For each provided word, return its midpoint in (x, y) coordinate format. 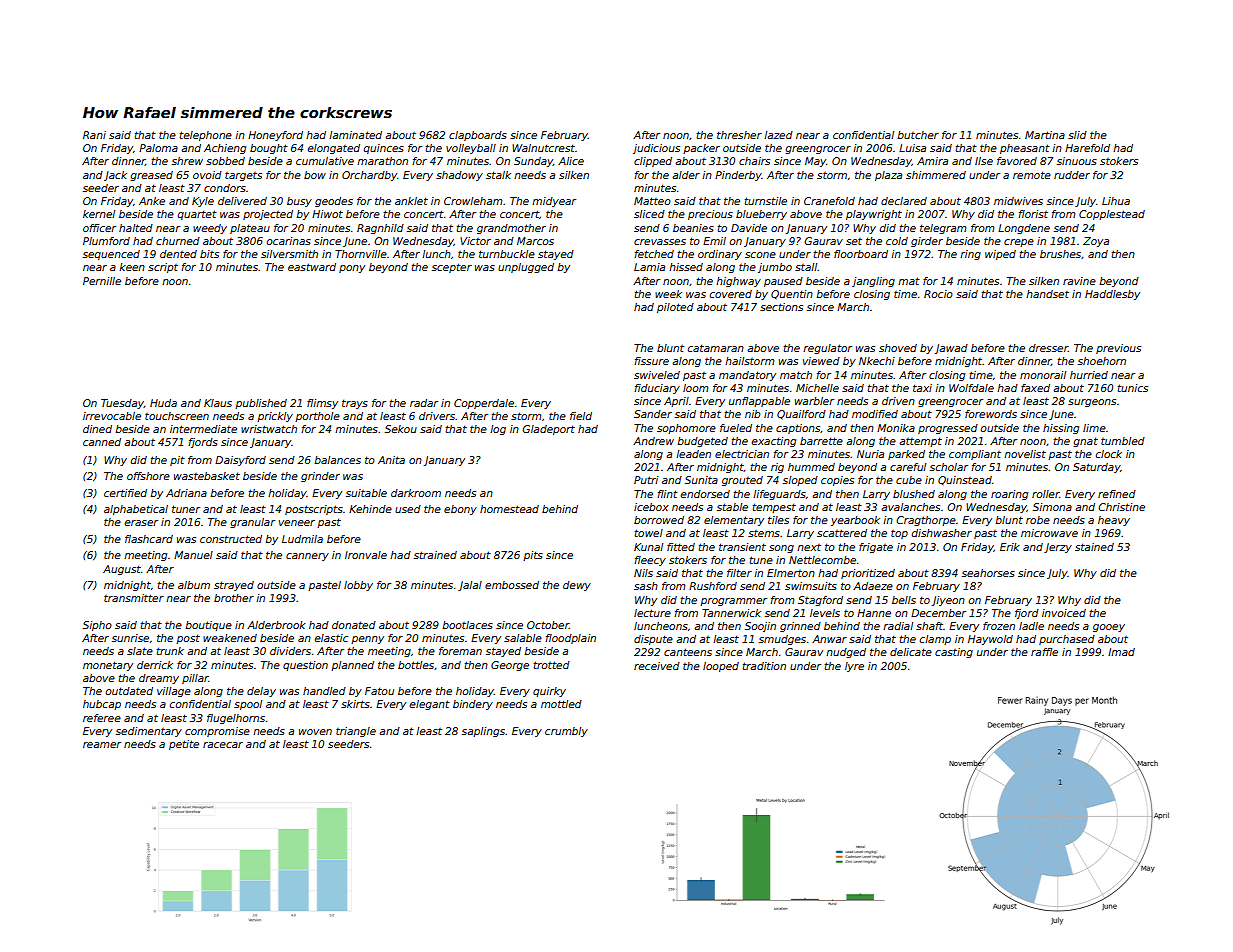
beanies (693, 228)
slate (140, 651)
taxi (922, 388)
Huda (163, 403)
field (581, 416)
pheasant (1025, 149)
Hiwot (327, 214)
